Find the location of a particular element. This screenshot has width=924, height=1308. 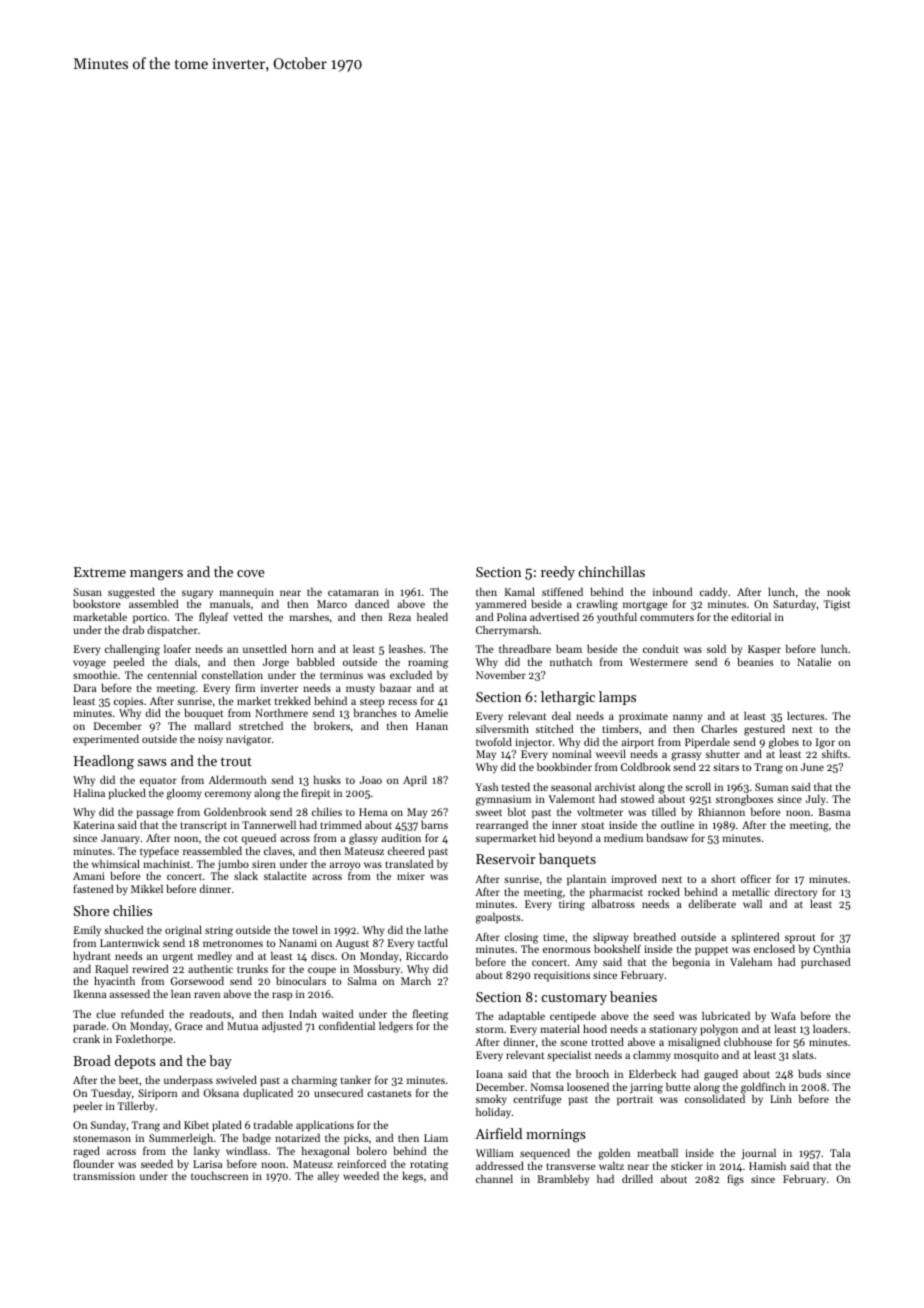

confidential is located at coordinates (347, 1025).
